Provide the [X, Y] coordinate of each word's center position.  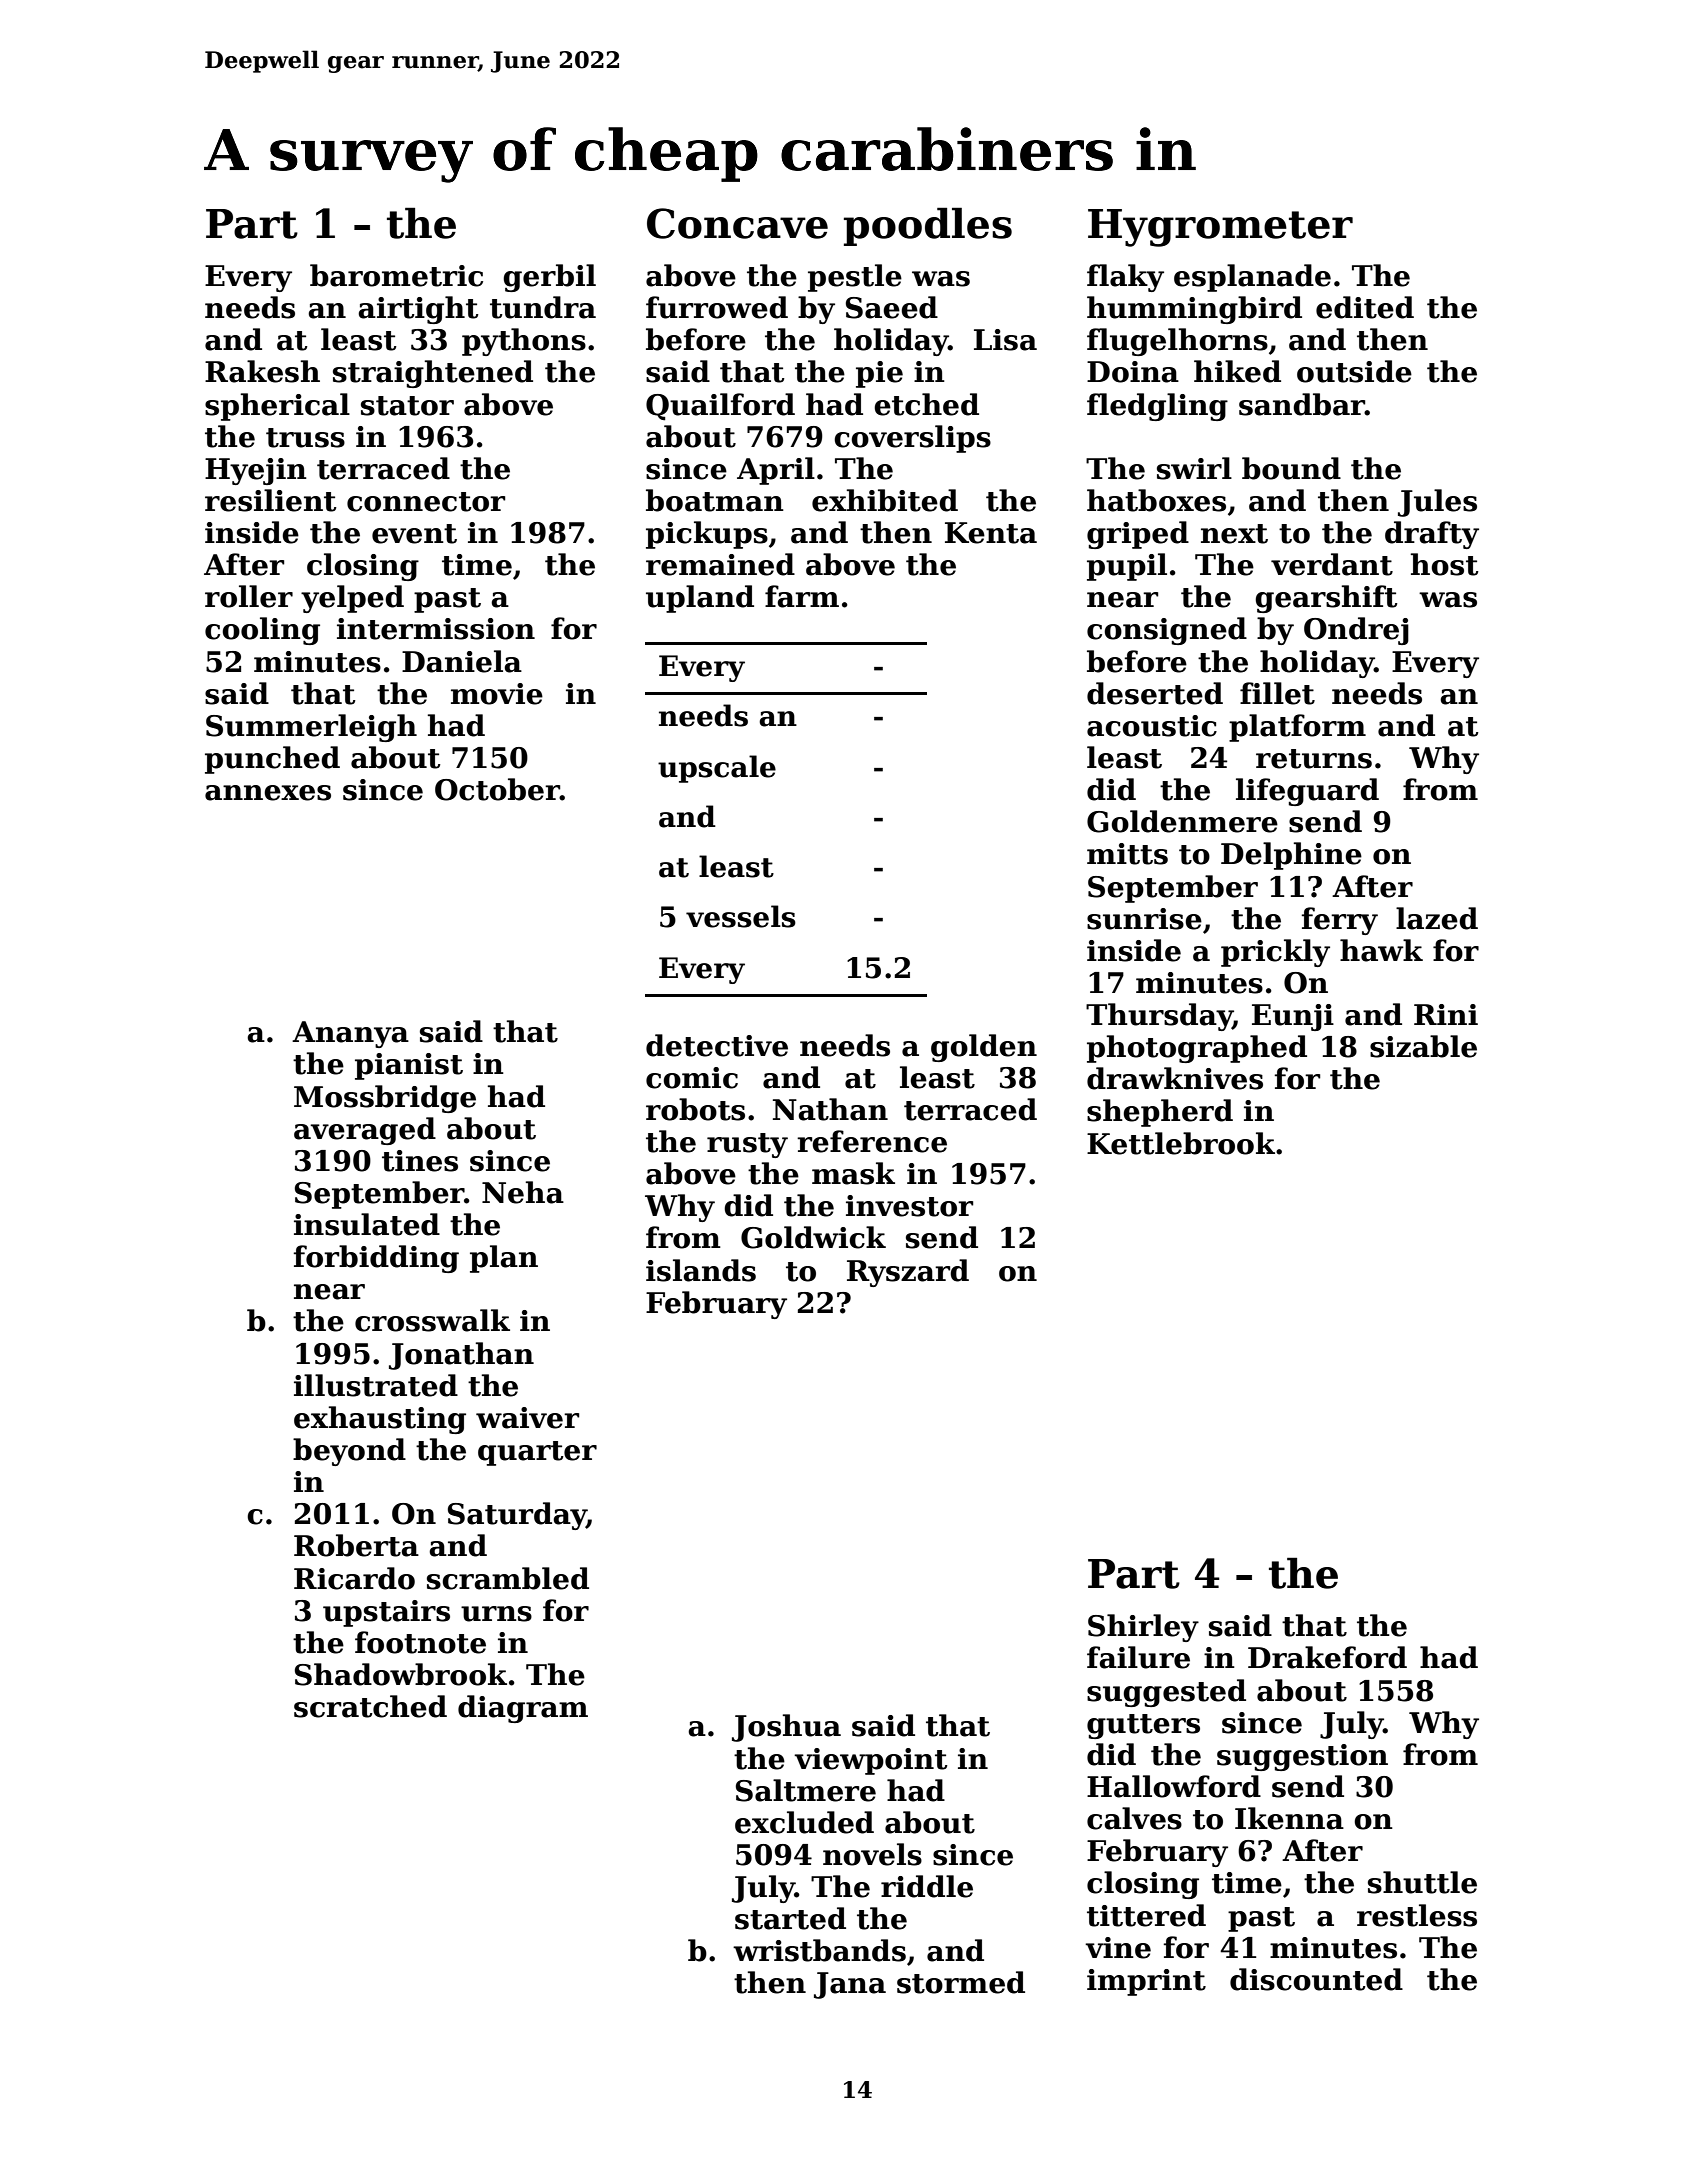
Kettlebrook [1181, 1143]
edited [1365, 307]
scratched [370, 1706]
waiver [527, 1418]
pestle [855, 278]
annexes [268, 793]
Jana [850, 1985]
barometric [396, 275]
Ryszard [908, 1273]
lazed [1437, 918]
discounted [1316, 1979]
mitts [1127, 854]
